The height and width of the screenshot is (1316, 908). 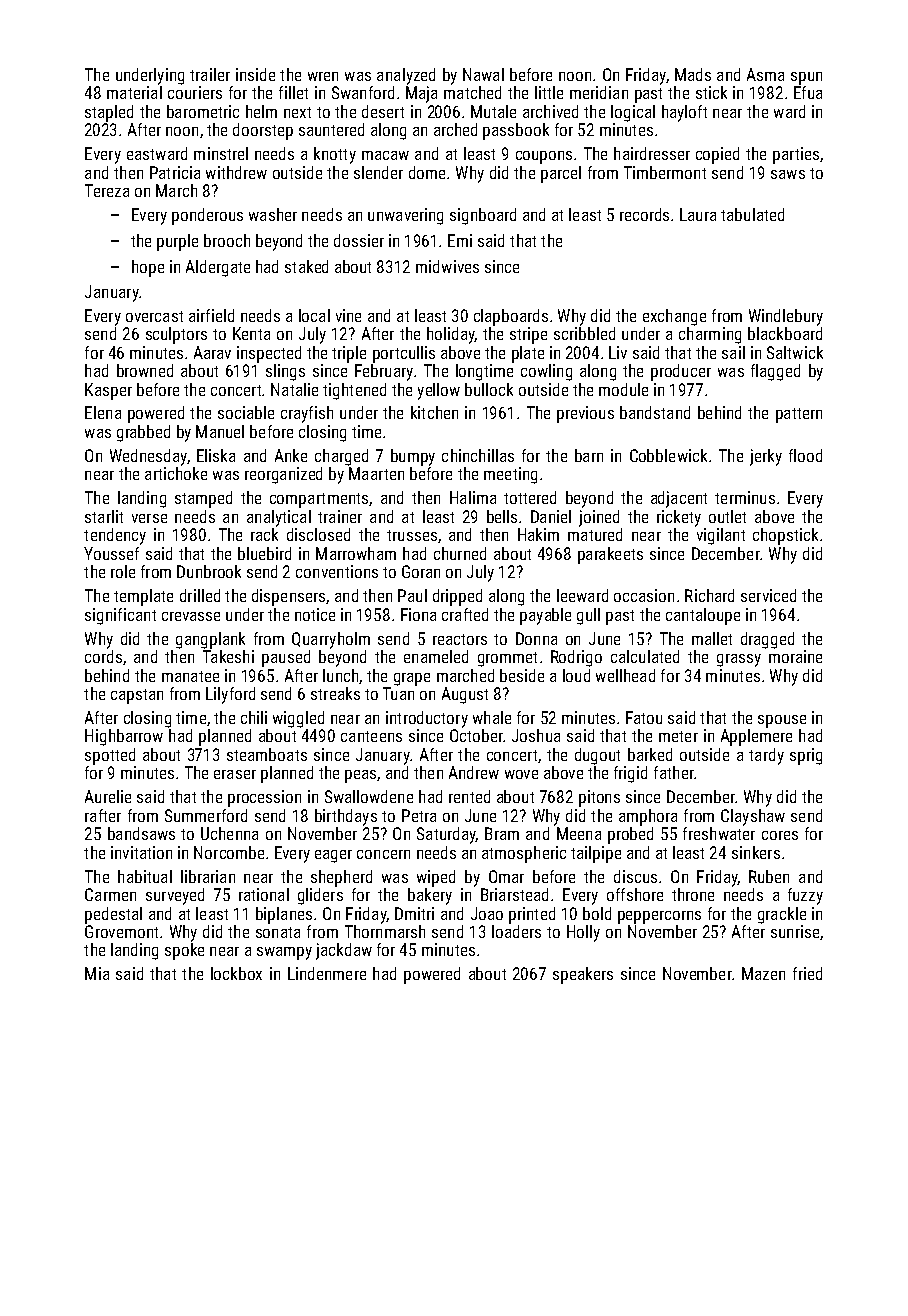 I want to click on stapled, so click(x=109, y=113).
